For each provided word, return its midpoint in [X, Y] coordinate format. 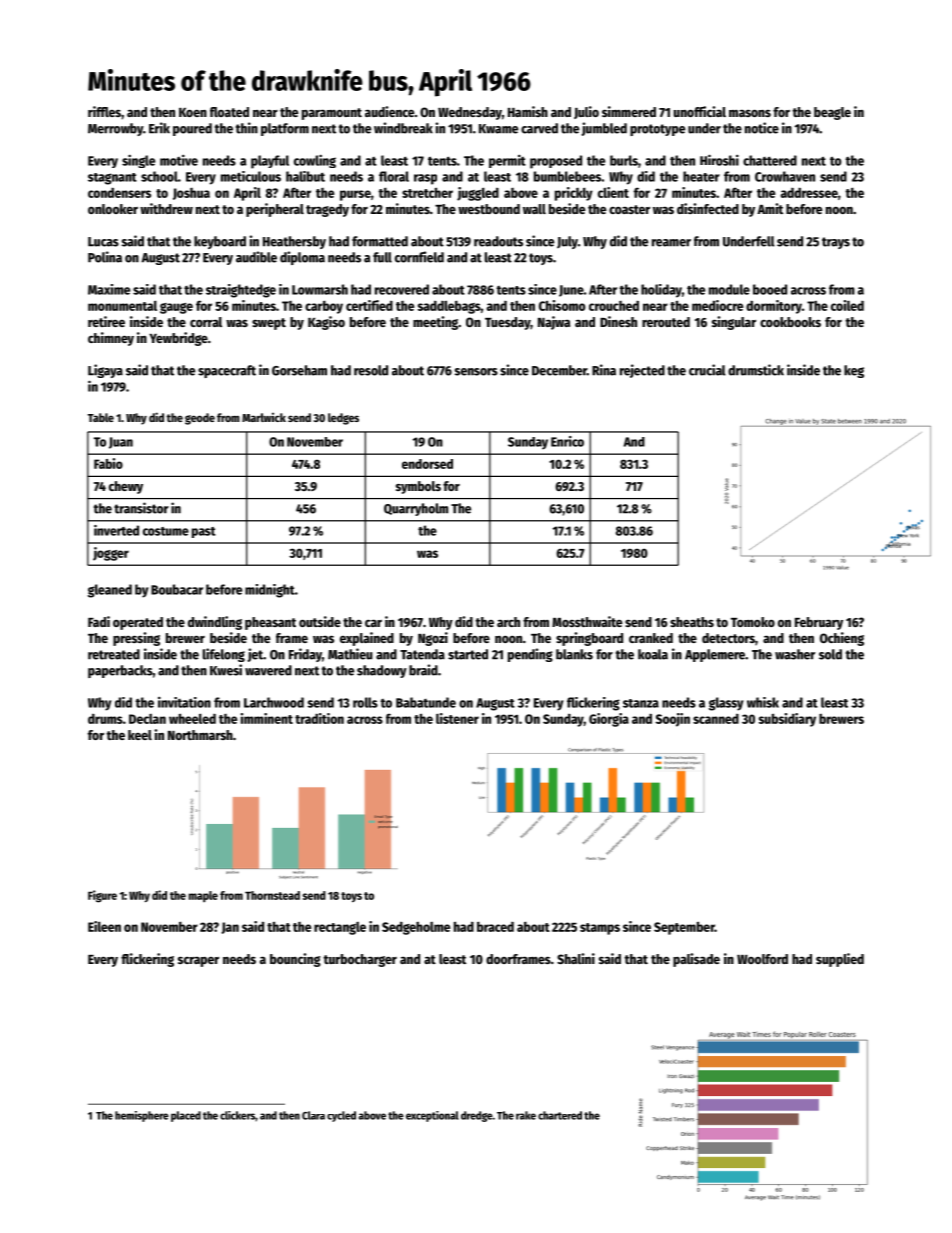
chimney [111, 339]
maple [203, 896]
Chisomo [562, 305]
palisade [696, 960]
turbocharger [360, 960]
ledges [343, 419]
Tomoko [753, 622]
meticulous [251, 176]
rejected [642, 371]
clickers [237, 1115]
